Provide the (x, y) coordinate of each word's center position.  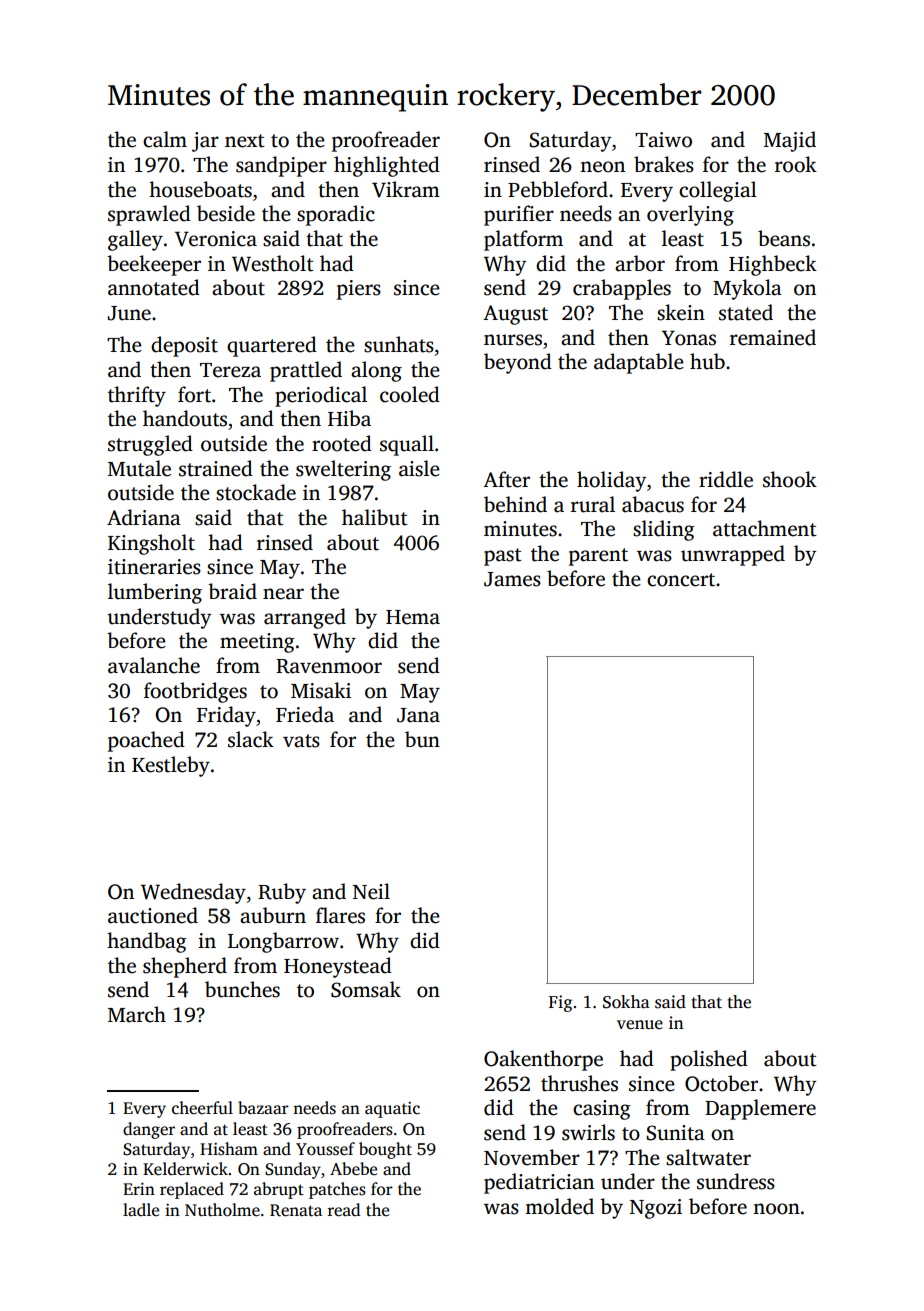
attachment (765, 528)
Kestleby (171, 766)
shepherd (185, 967)
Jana (418, 715)
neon (602, 167)
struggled (150, 445)
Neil (371, 891)
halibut (375, 517)
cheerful (202, 1108)
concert (681, 580)
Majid (790, 141)
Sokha (626, 1002)
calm (165, 139)
